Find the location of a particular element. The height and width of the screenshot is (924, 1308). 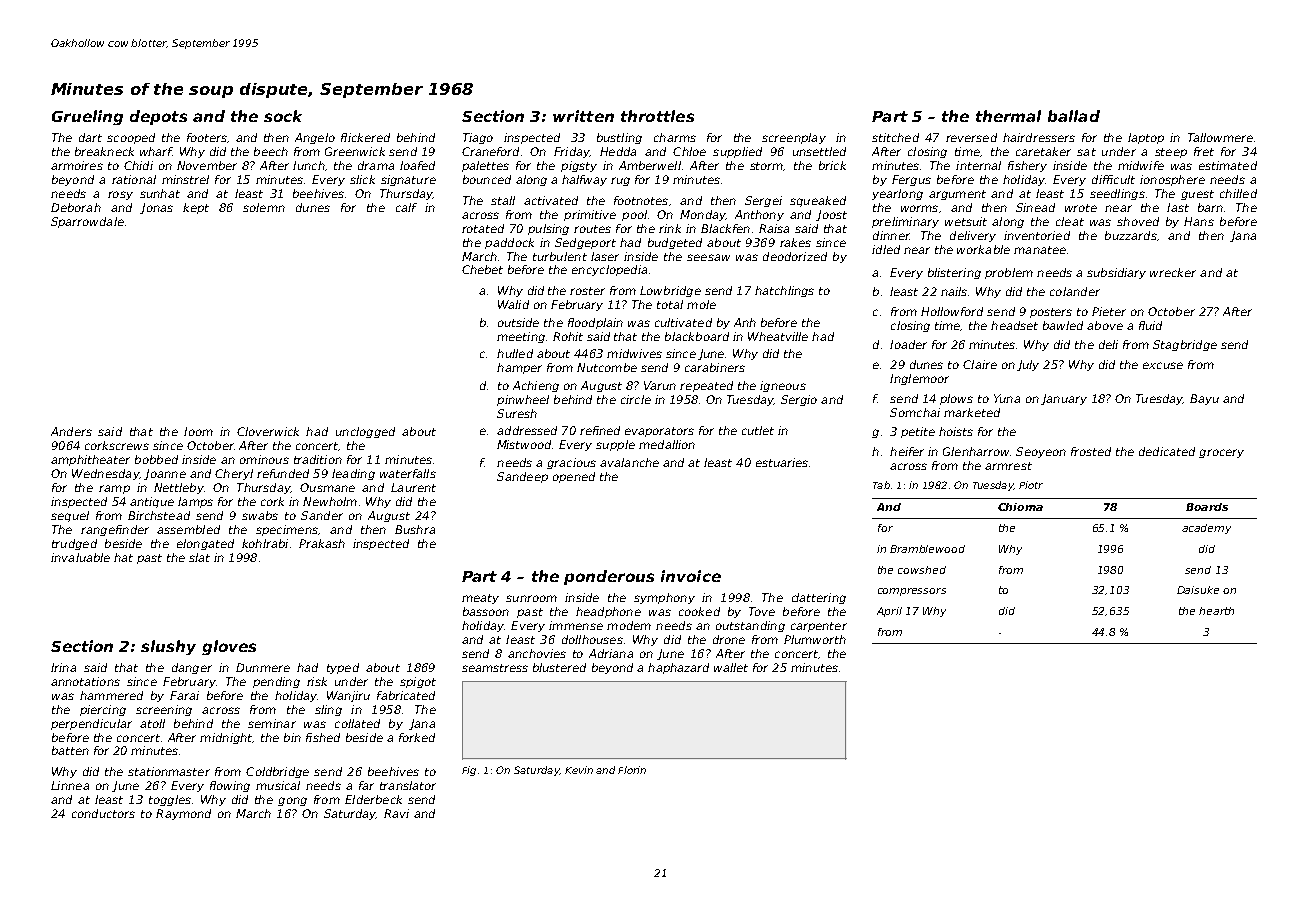

invaluable is located at coordinates (80, 557).
